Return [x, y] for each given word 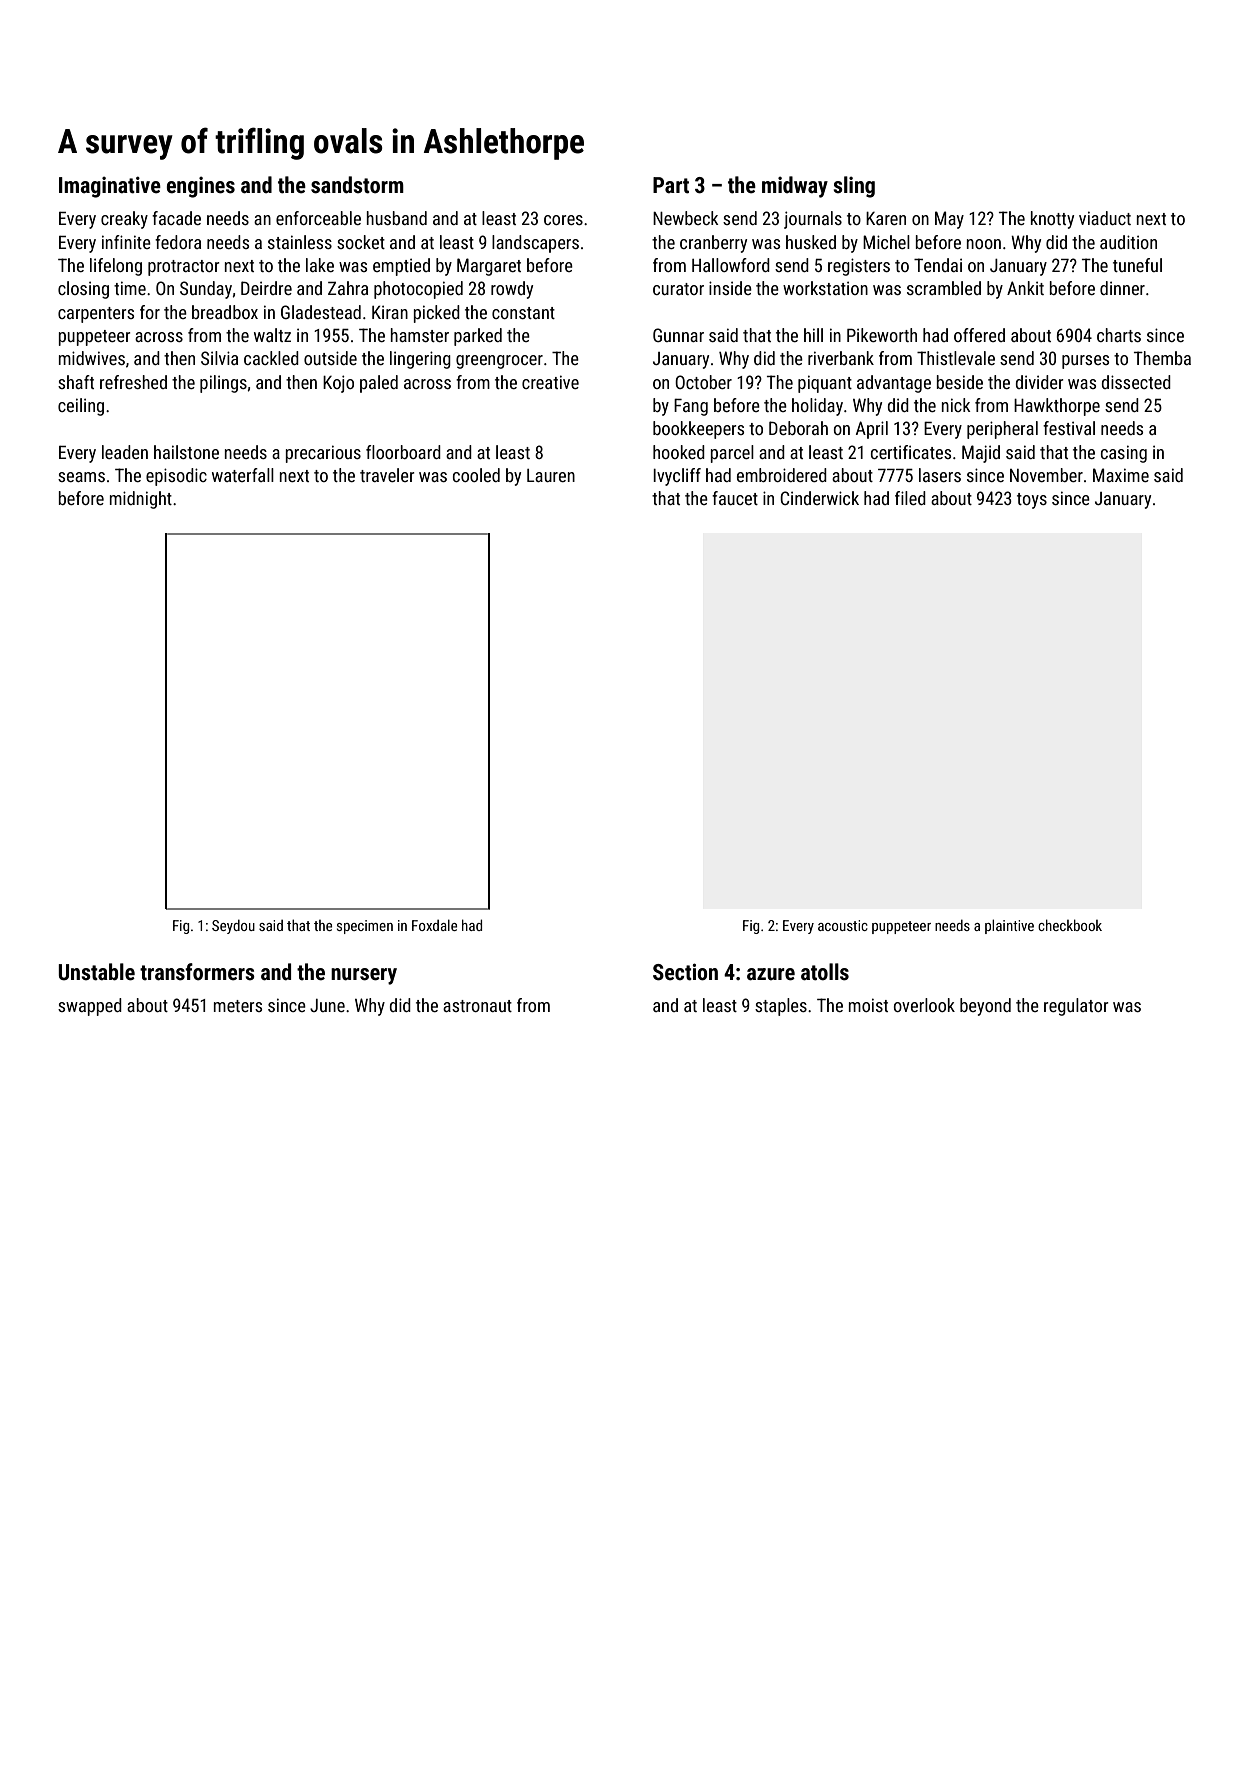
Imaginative [110, 187]
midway [795, 187]
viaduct [1105, 218]
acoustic [843, 925]
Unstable [96, 972]
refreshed [133, 382]
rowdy [512, 290]
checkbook [1070, 925]
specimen [365, 927]
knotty [1052, 220]
